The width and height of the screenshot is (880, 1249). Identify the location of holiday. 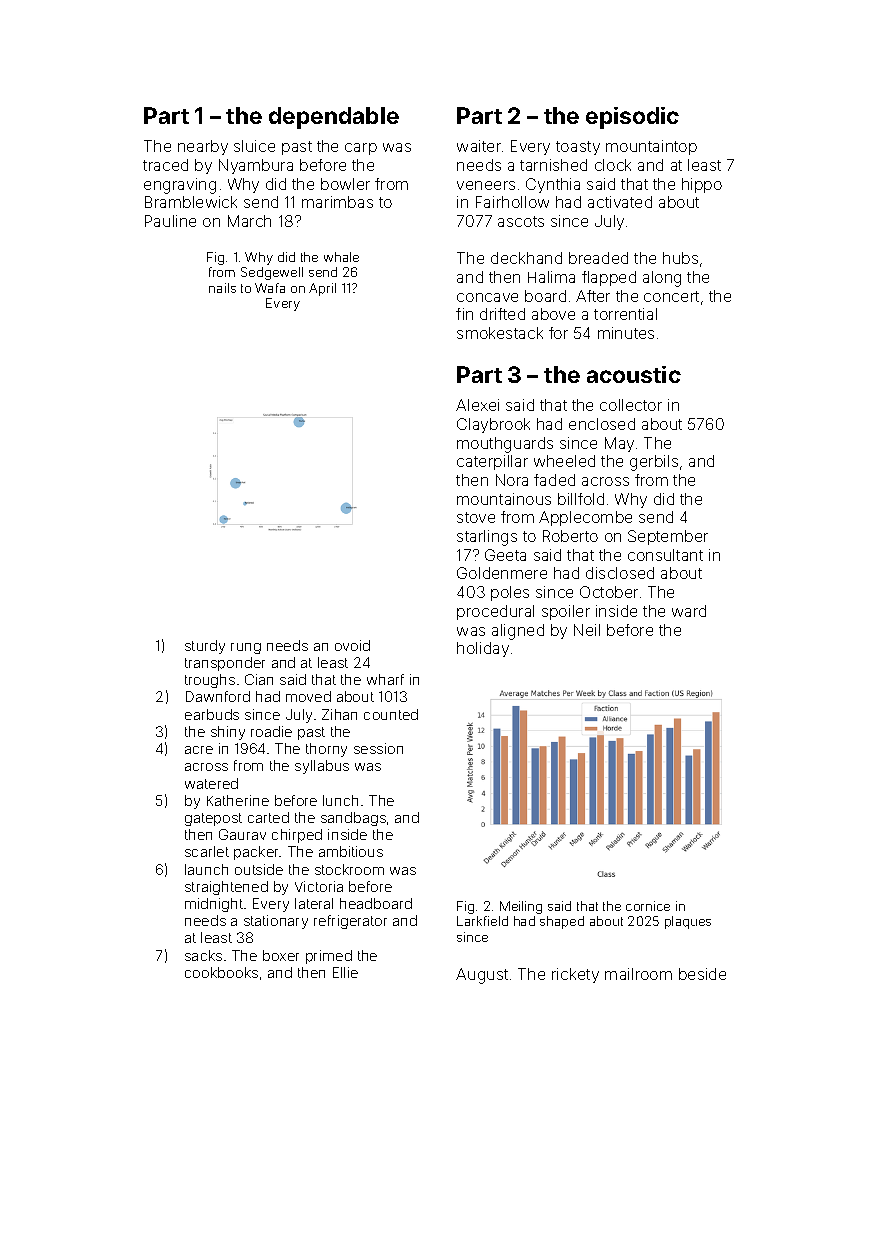
(483, 649).
